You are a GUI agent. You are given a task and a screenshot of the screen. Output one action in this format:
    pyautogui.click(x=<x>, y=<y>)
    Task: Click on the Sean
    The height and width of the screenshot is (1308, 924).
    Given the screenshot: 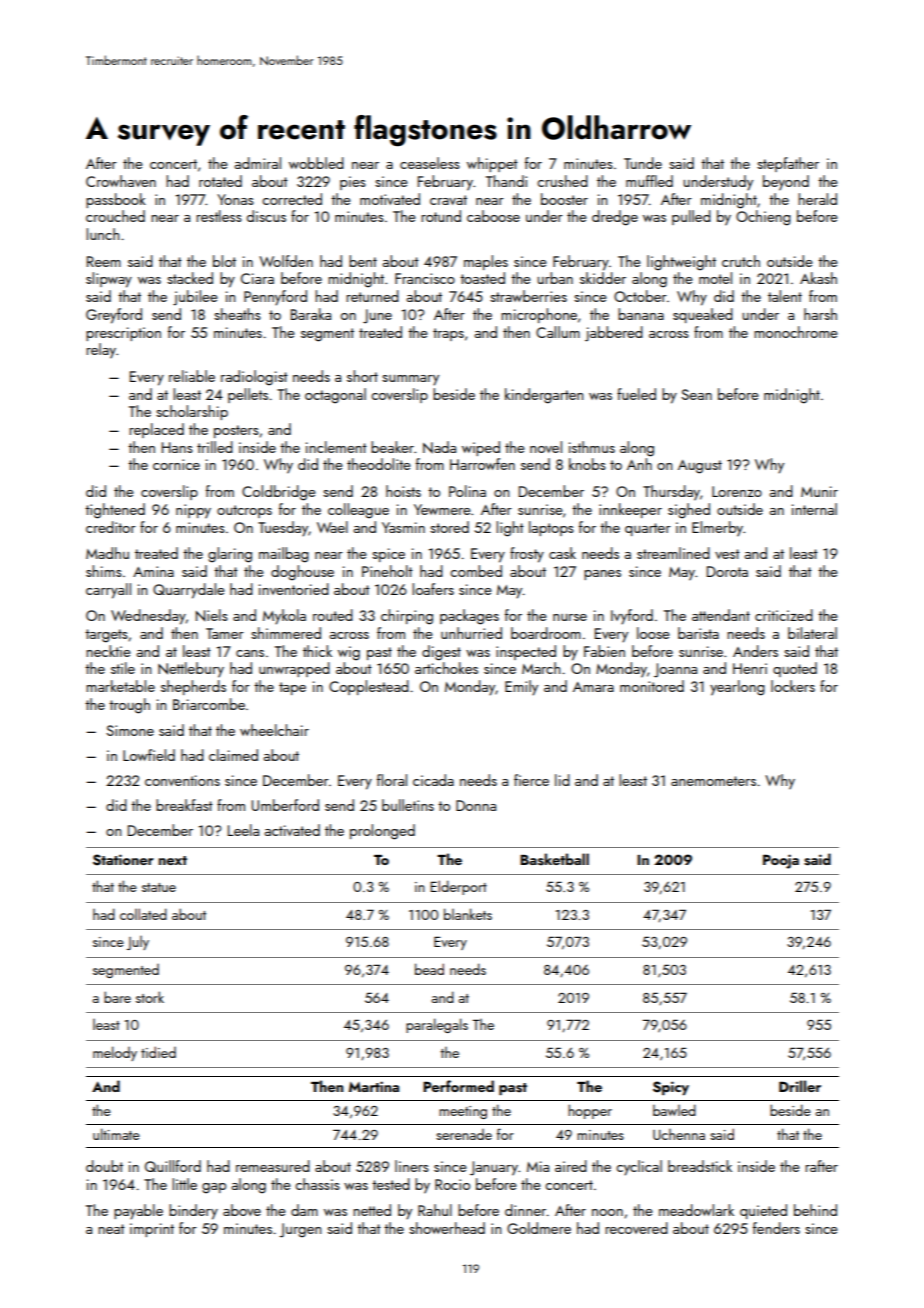 What is the action you would take?
    pyautogui.click(x=696, y=394)
